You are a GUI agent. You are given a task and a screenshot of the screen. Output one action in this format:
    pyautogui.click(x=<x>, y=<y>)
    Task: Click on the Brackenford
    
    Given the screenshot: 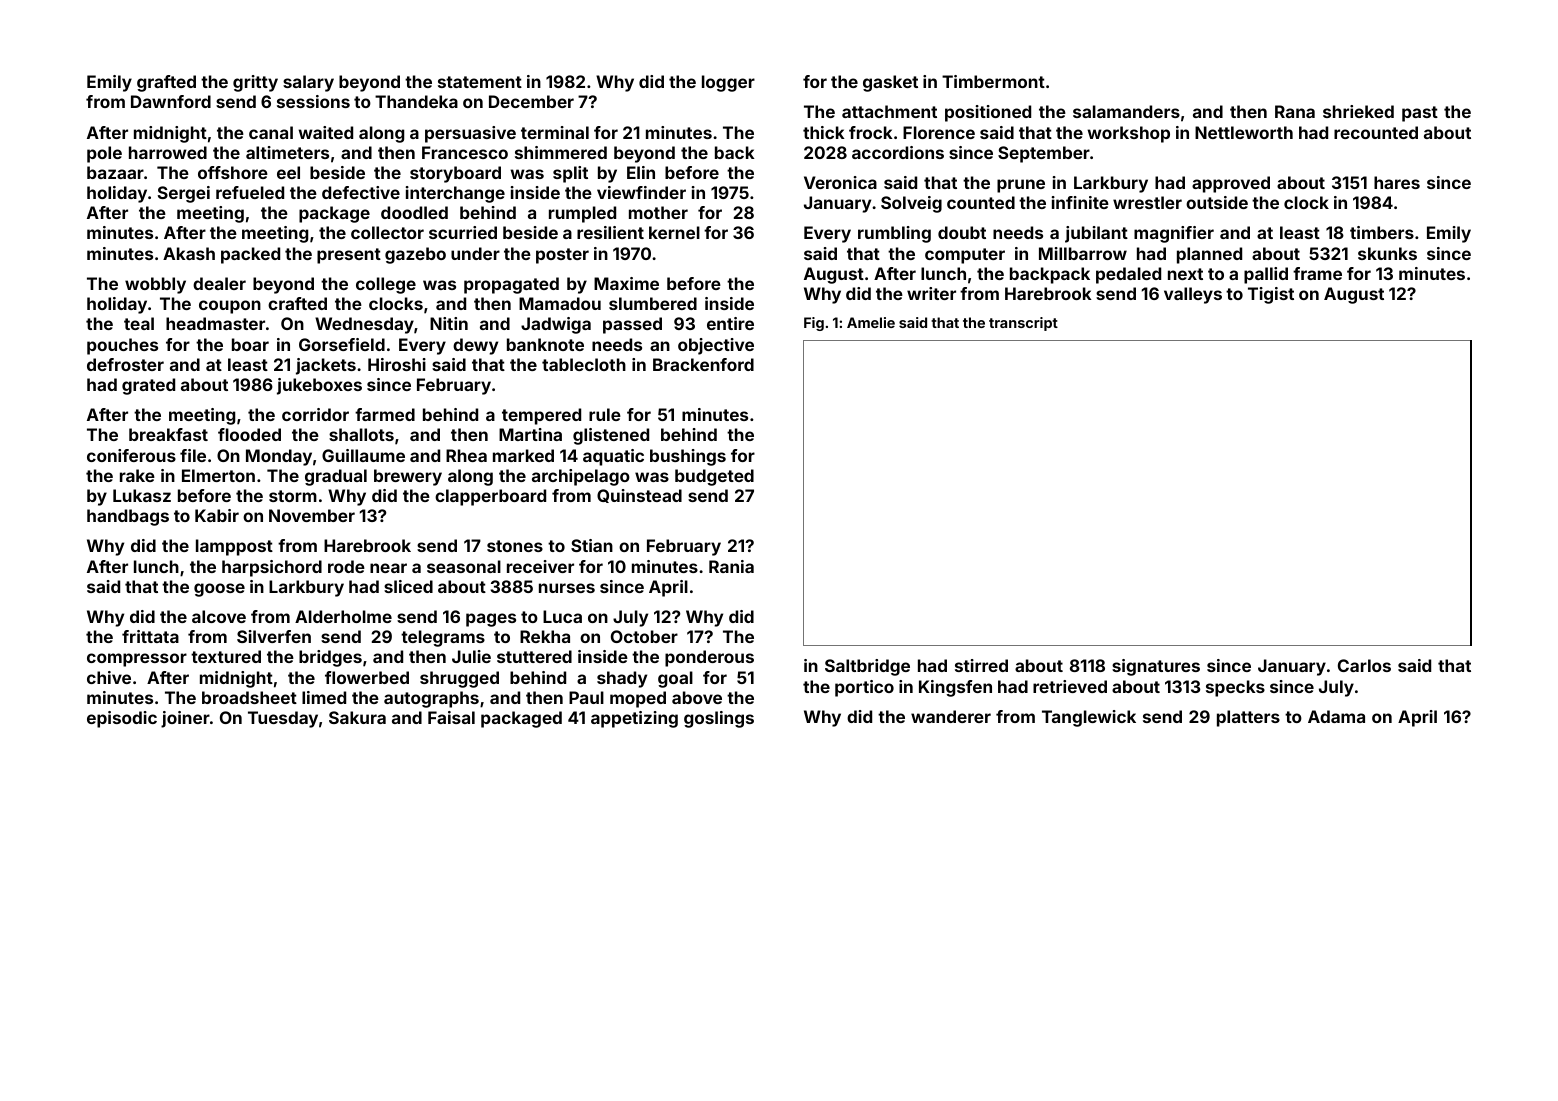 What is the action you would take?
    pyautogui.click(x=703, y=364)
